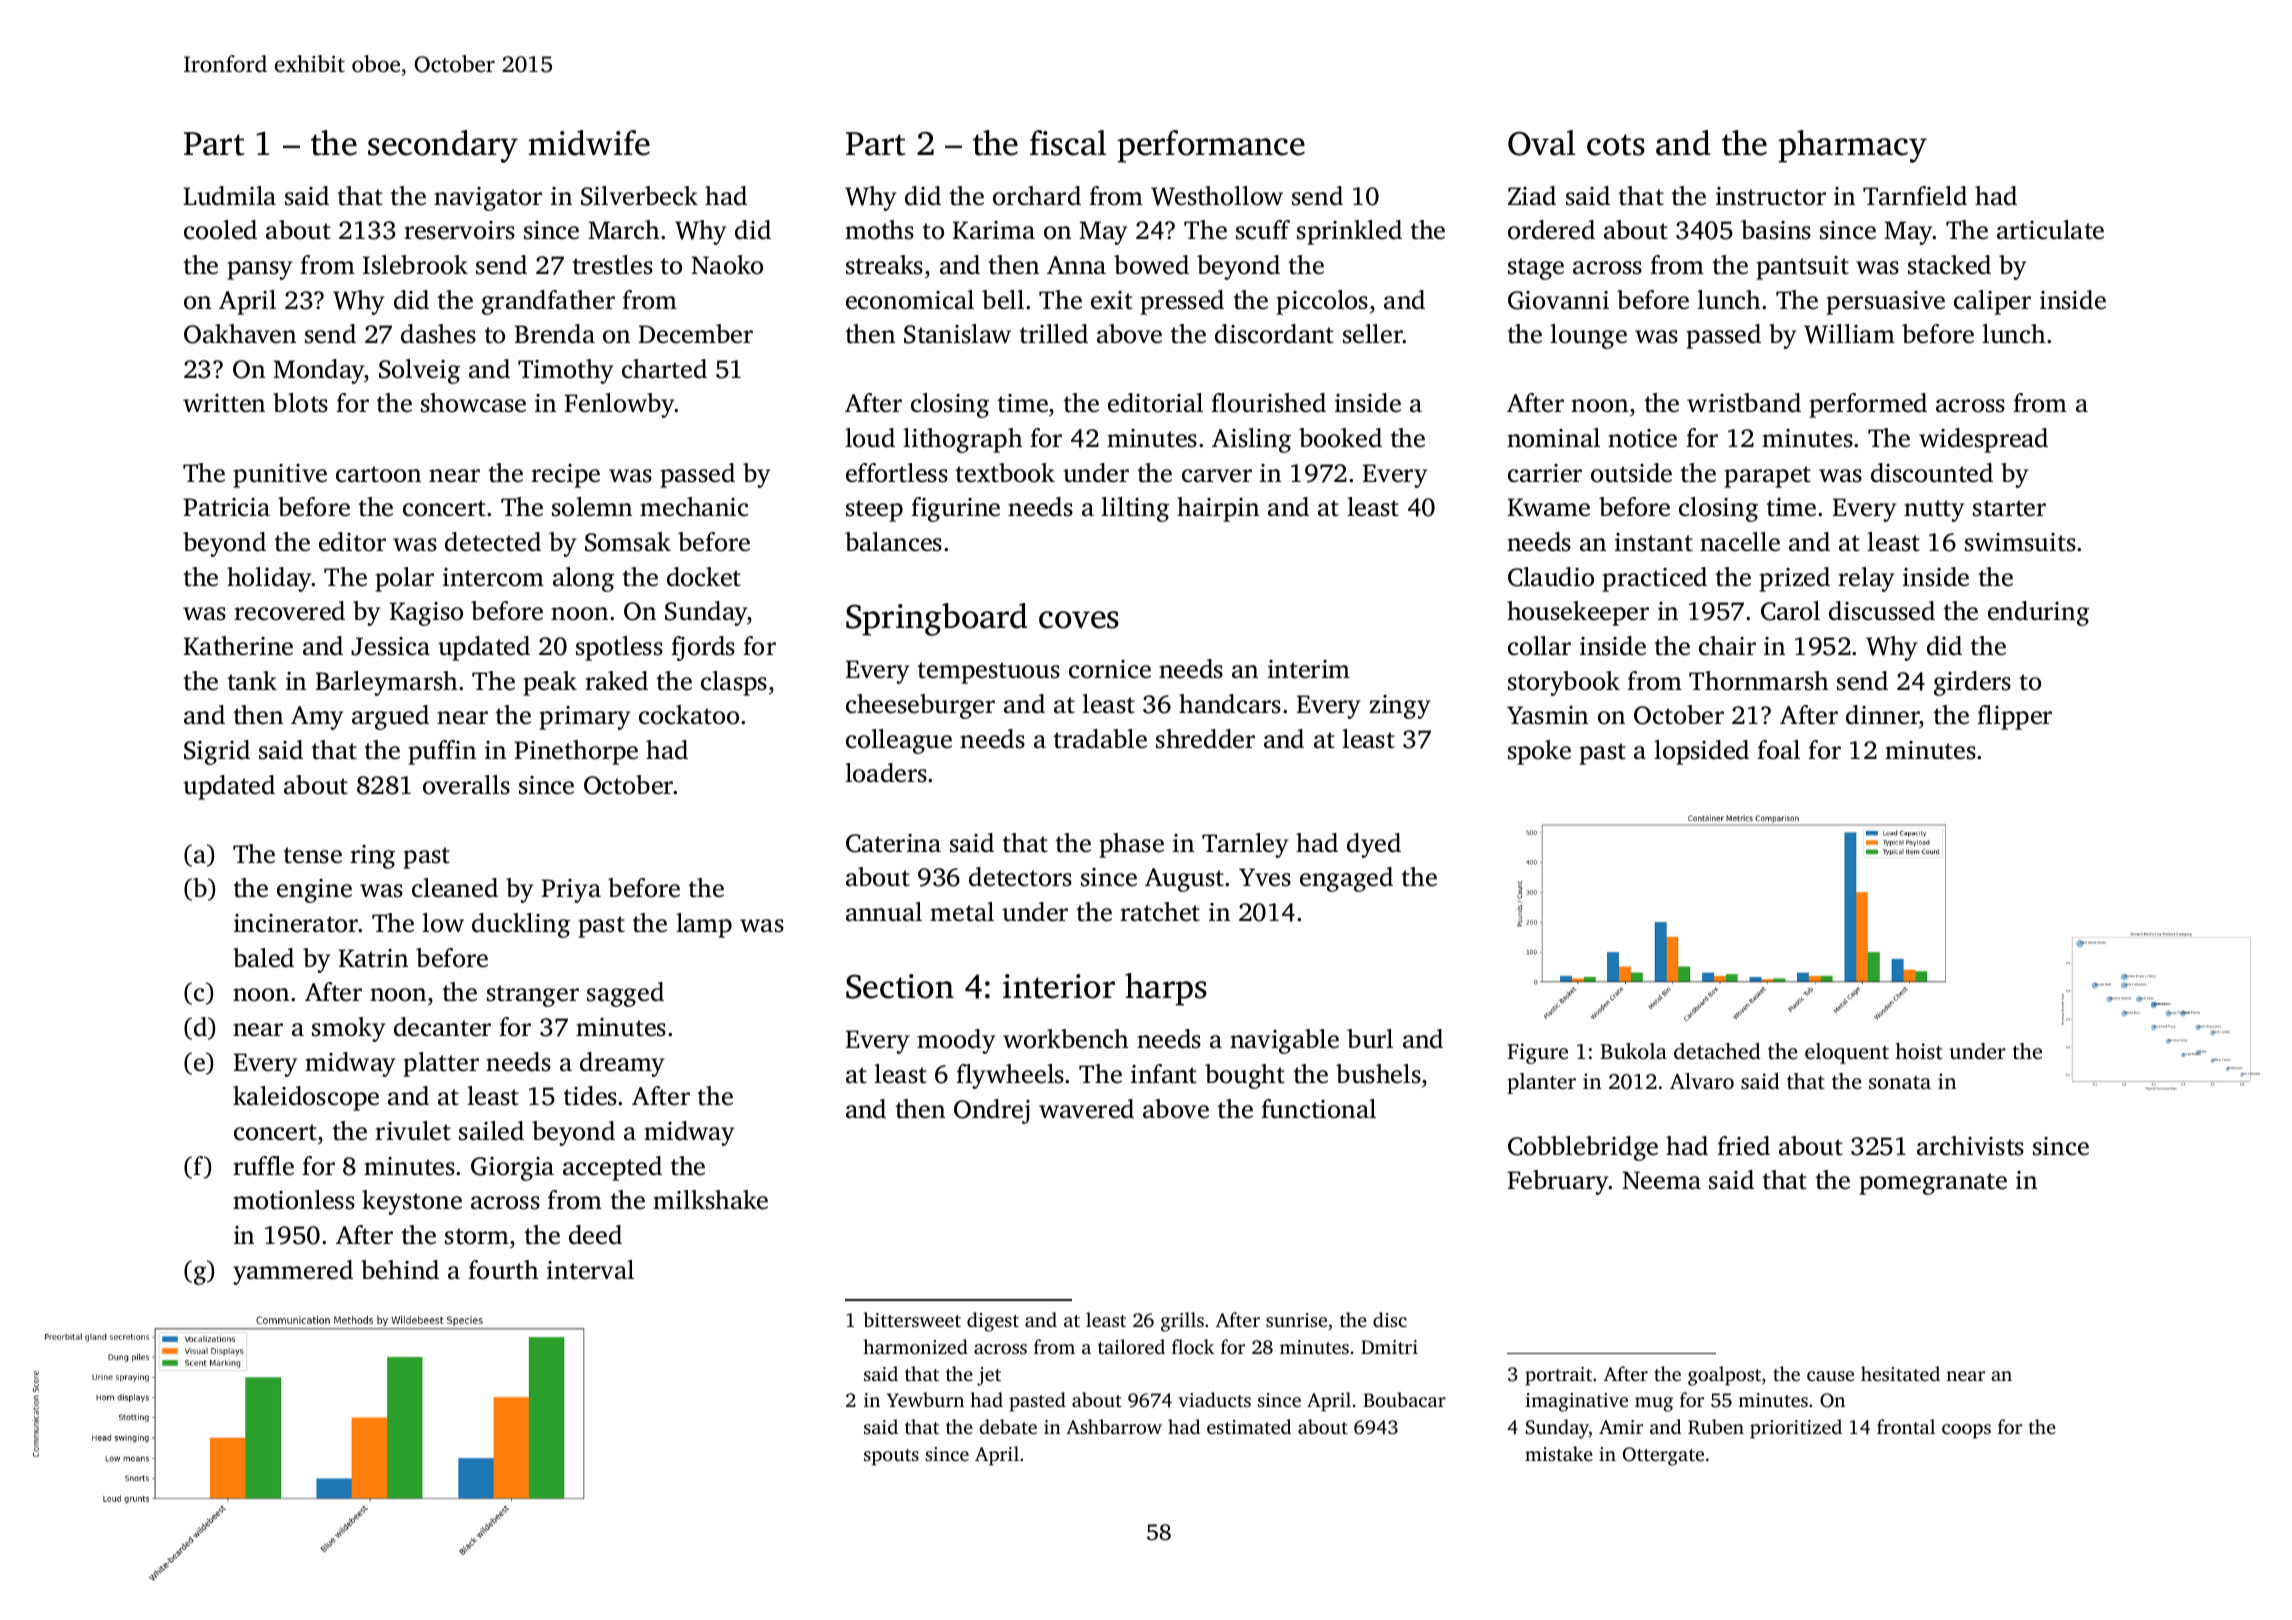 The image size is (2292, 1620). What do you see at coordinates (1284, 1041) in the image?
I see `navigable` at bounding box center [1284, 1041].
